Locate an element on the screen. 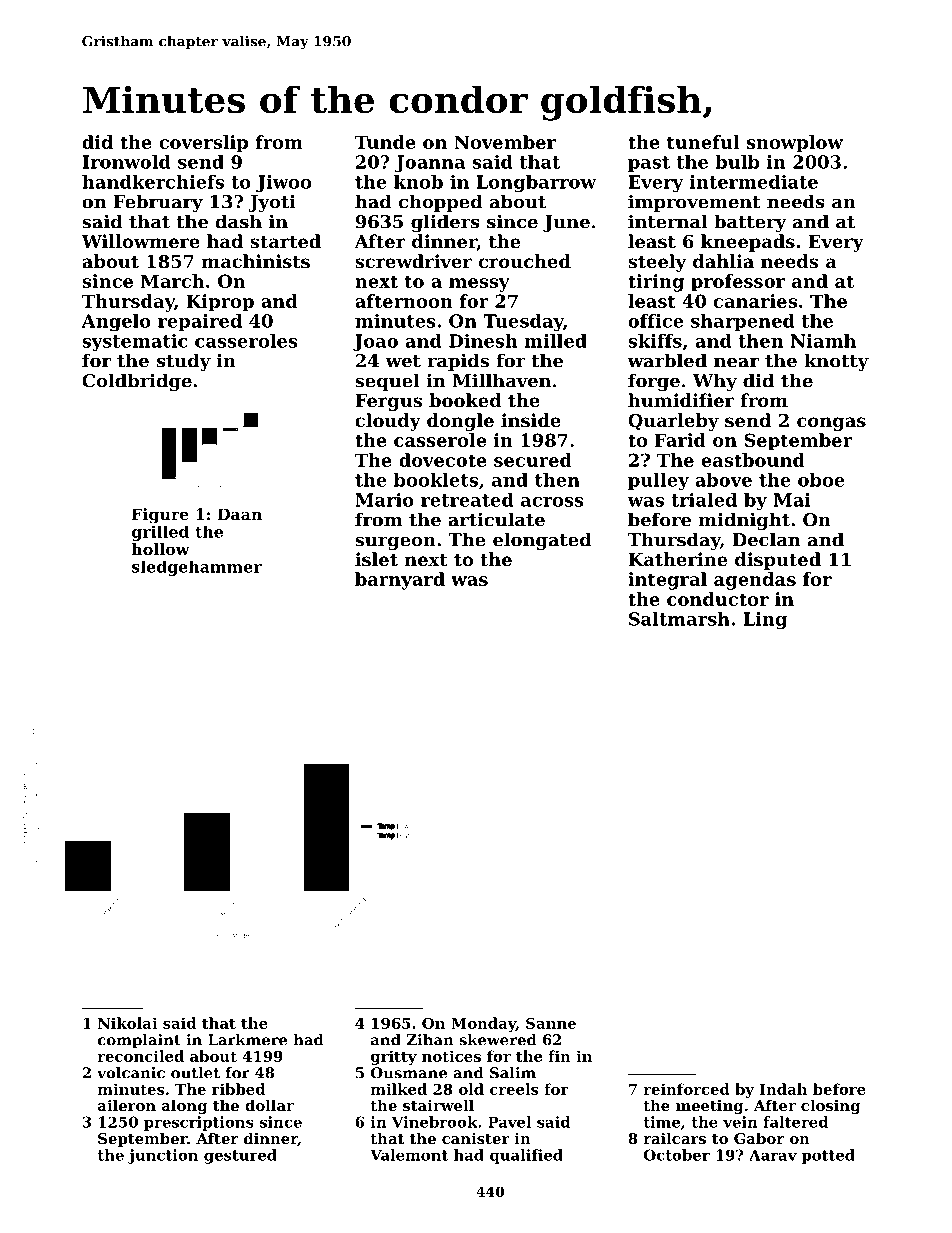 This screenshot has width=952, height=1233. Joanna is located at coordinates (430, 163).
